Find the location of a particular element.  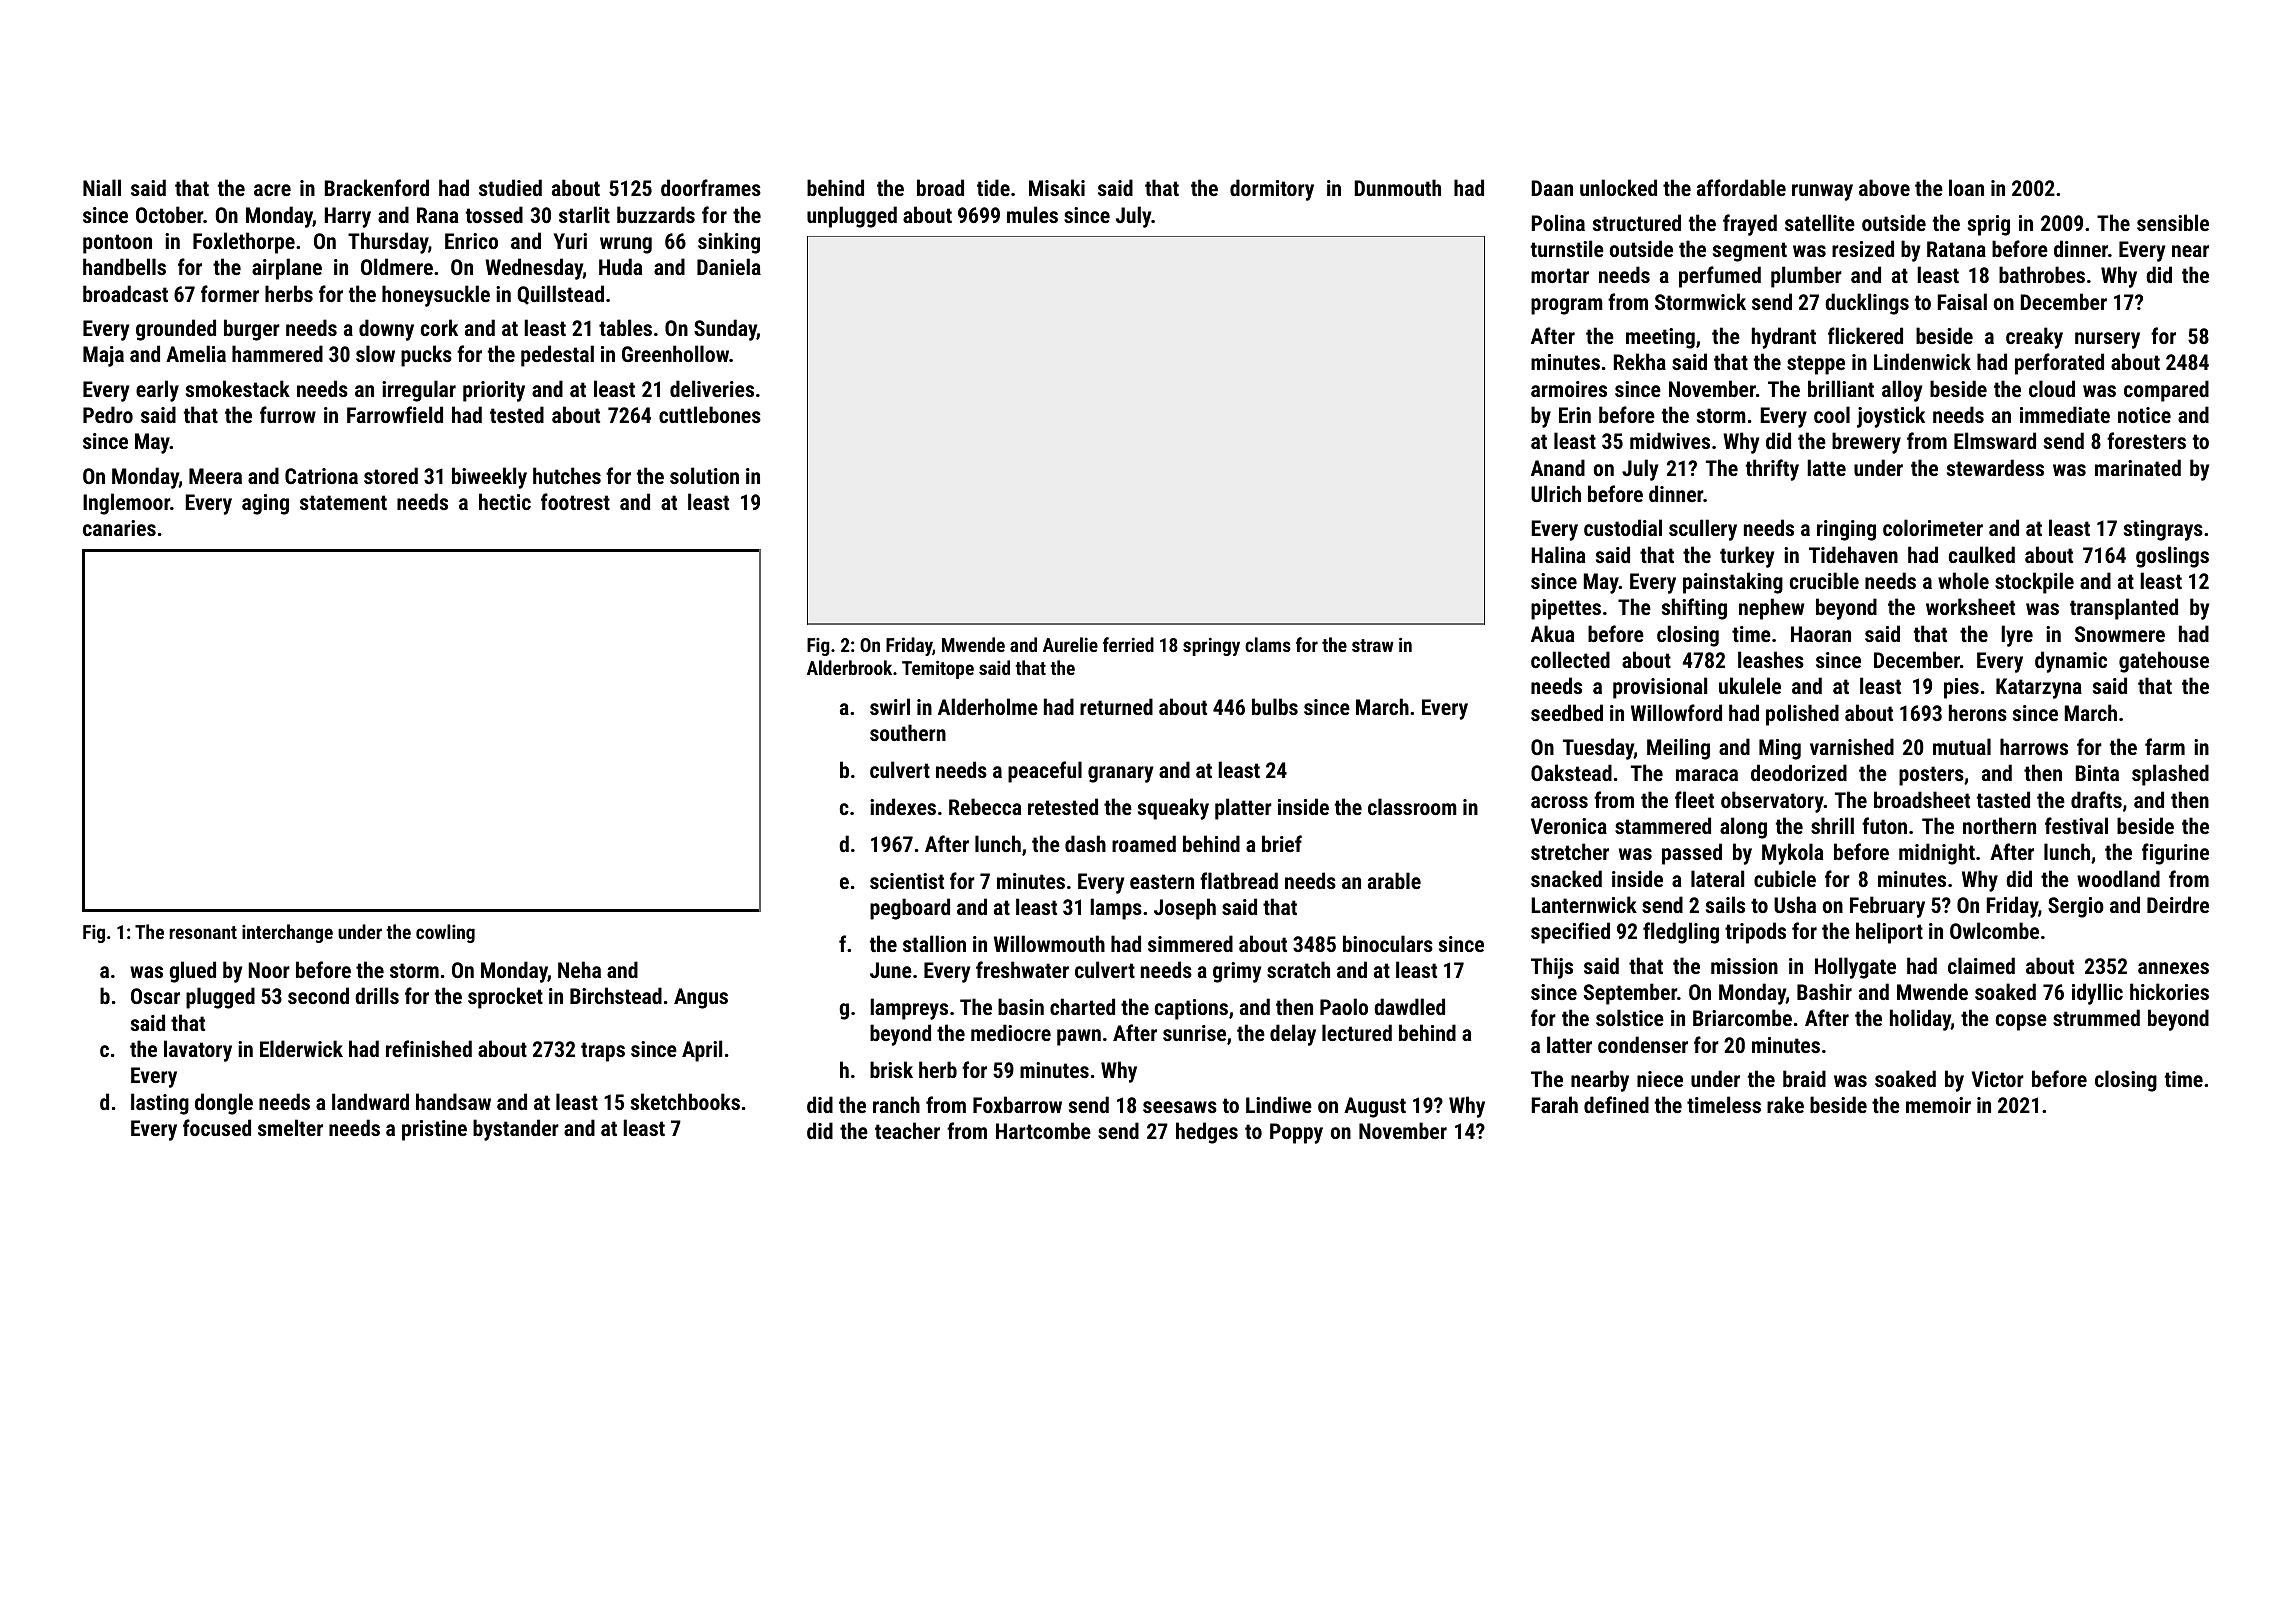

Dunmouth is located at coordinates (1397, 187).
